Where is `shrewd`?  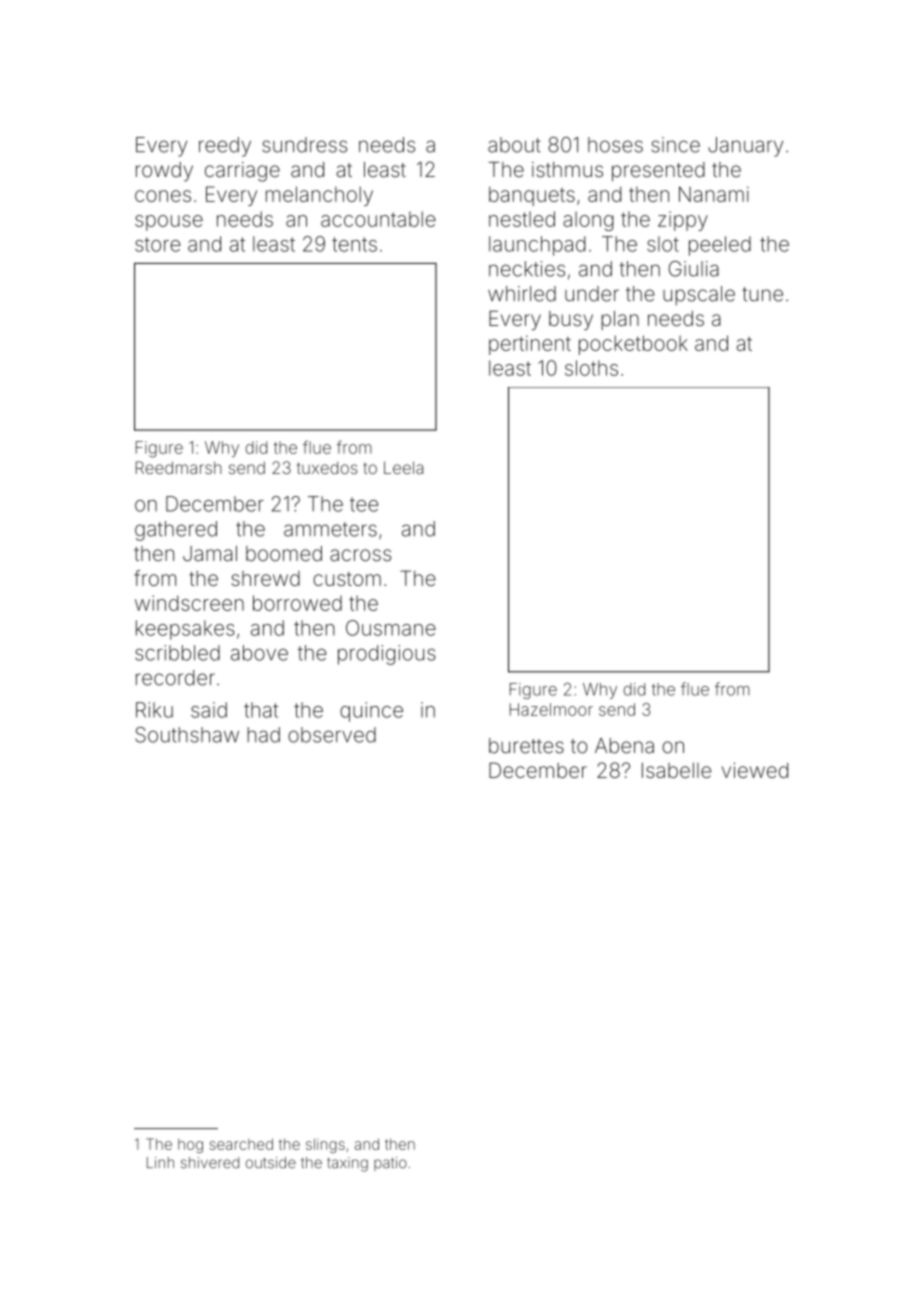
shrewd is located at coordinates (265, 578).
